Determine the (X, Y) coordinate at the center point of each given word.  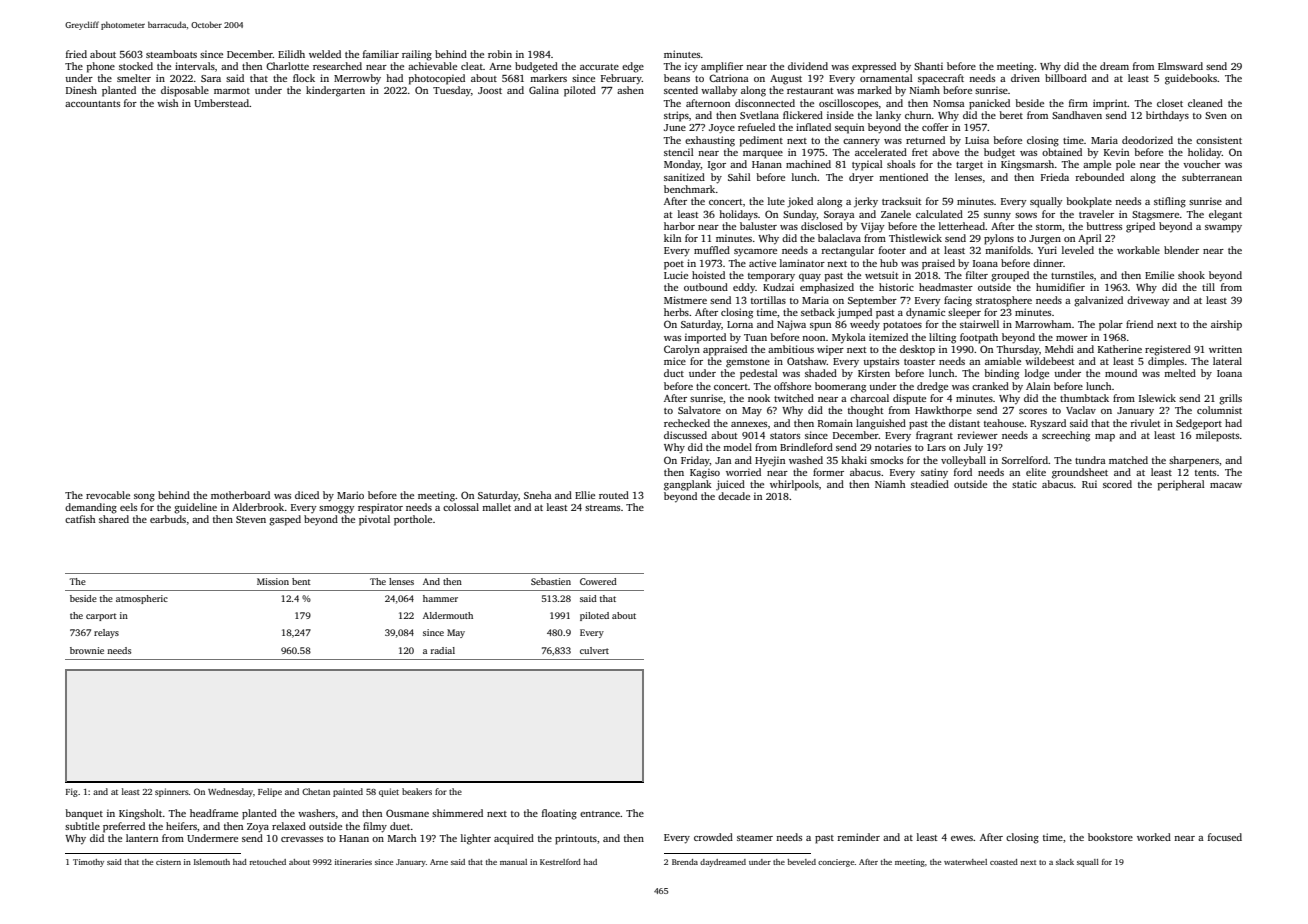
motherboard (240, 495)
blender (1181, 250)
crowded (713, 837)
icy (691, 67)
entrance (600, 814)
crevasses (302, 839)
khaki (854, 460)
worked (1154, 837)
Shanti (928, 66)
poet (674, 265)
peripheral (1181, 485)
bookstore (1110, 837)
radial (443, 650)
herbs (676, 312)
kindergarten (335, 91)
